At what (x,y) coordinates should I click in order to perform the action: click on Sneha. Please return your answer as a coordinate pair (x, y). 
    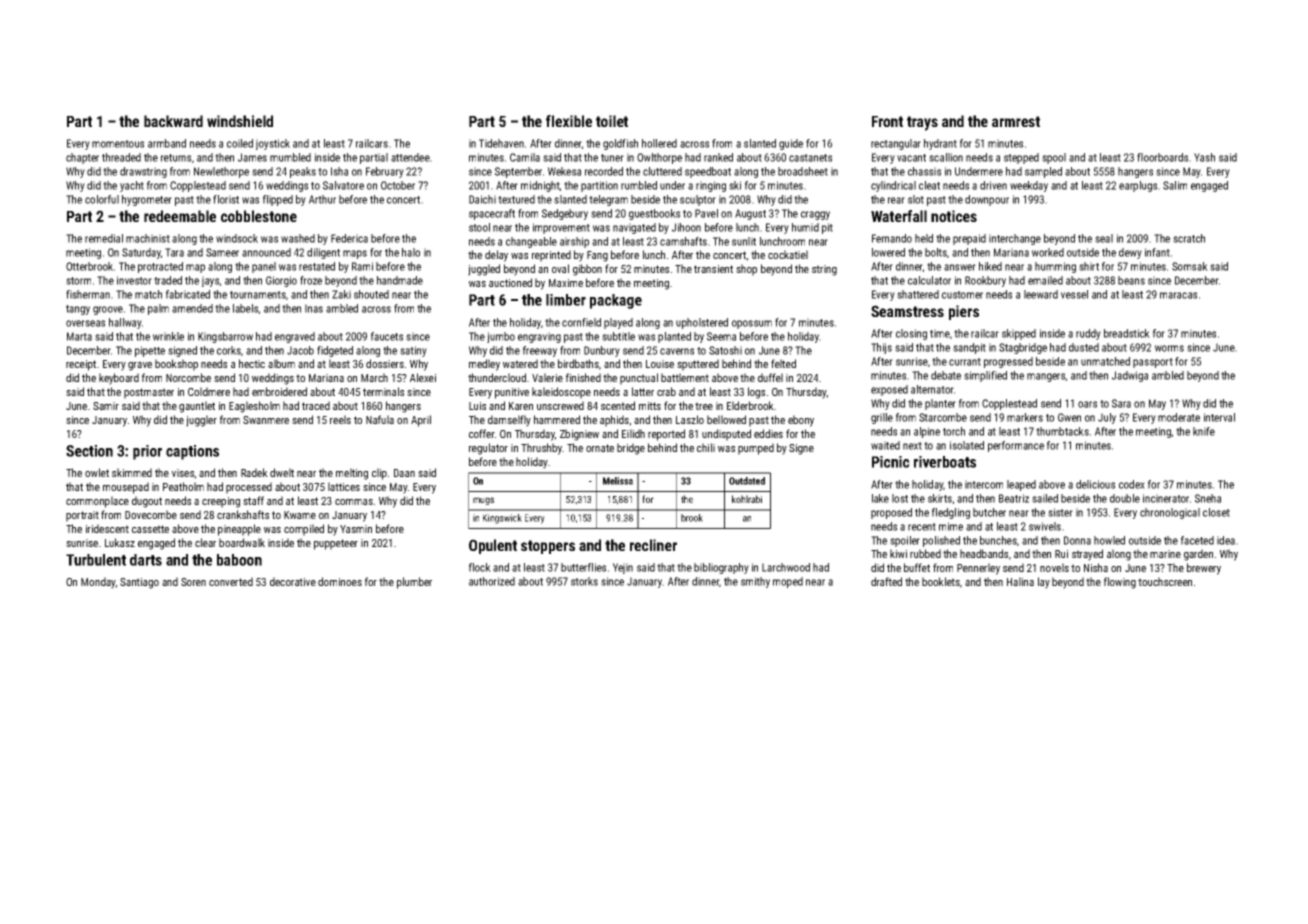
    Looking at the image, I should click on (1208, 498).
